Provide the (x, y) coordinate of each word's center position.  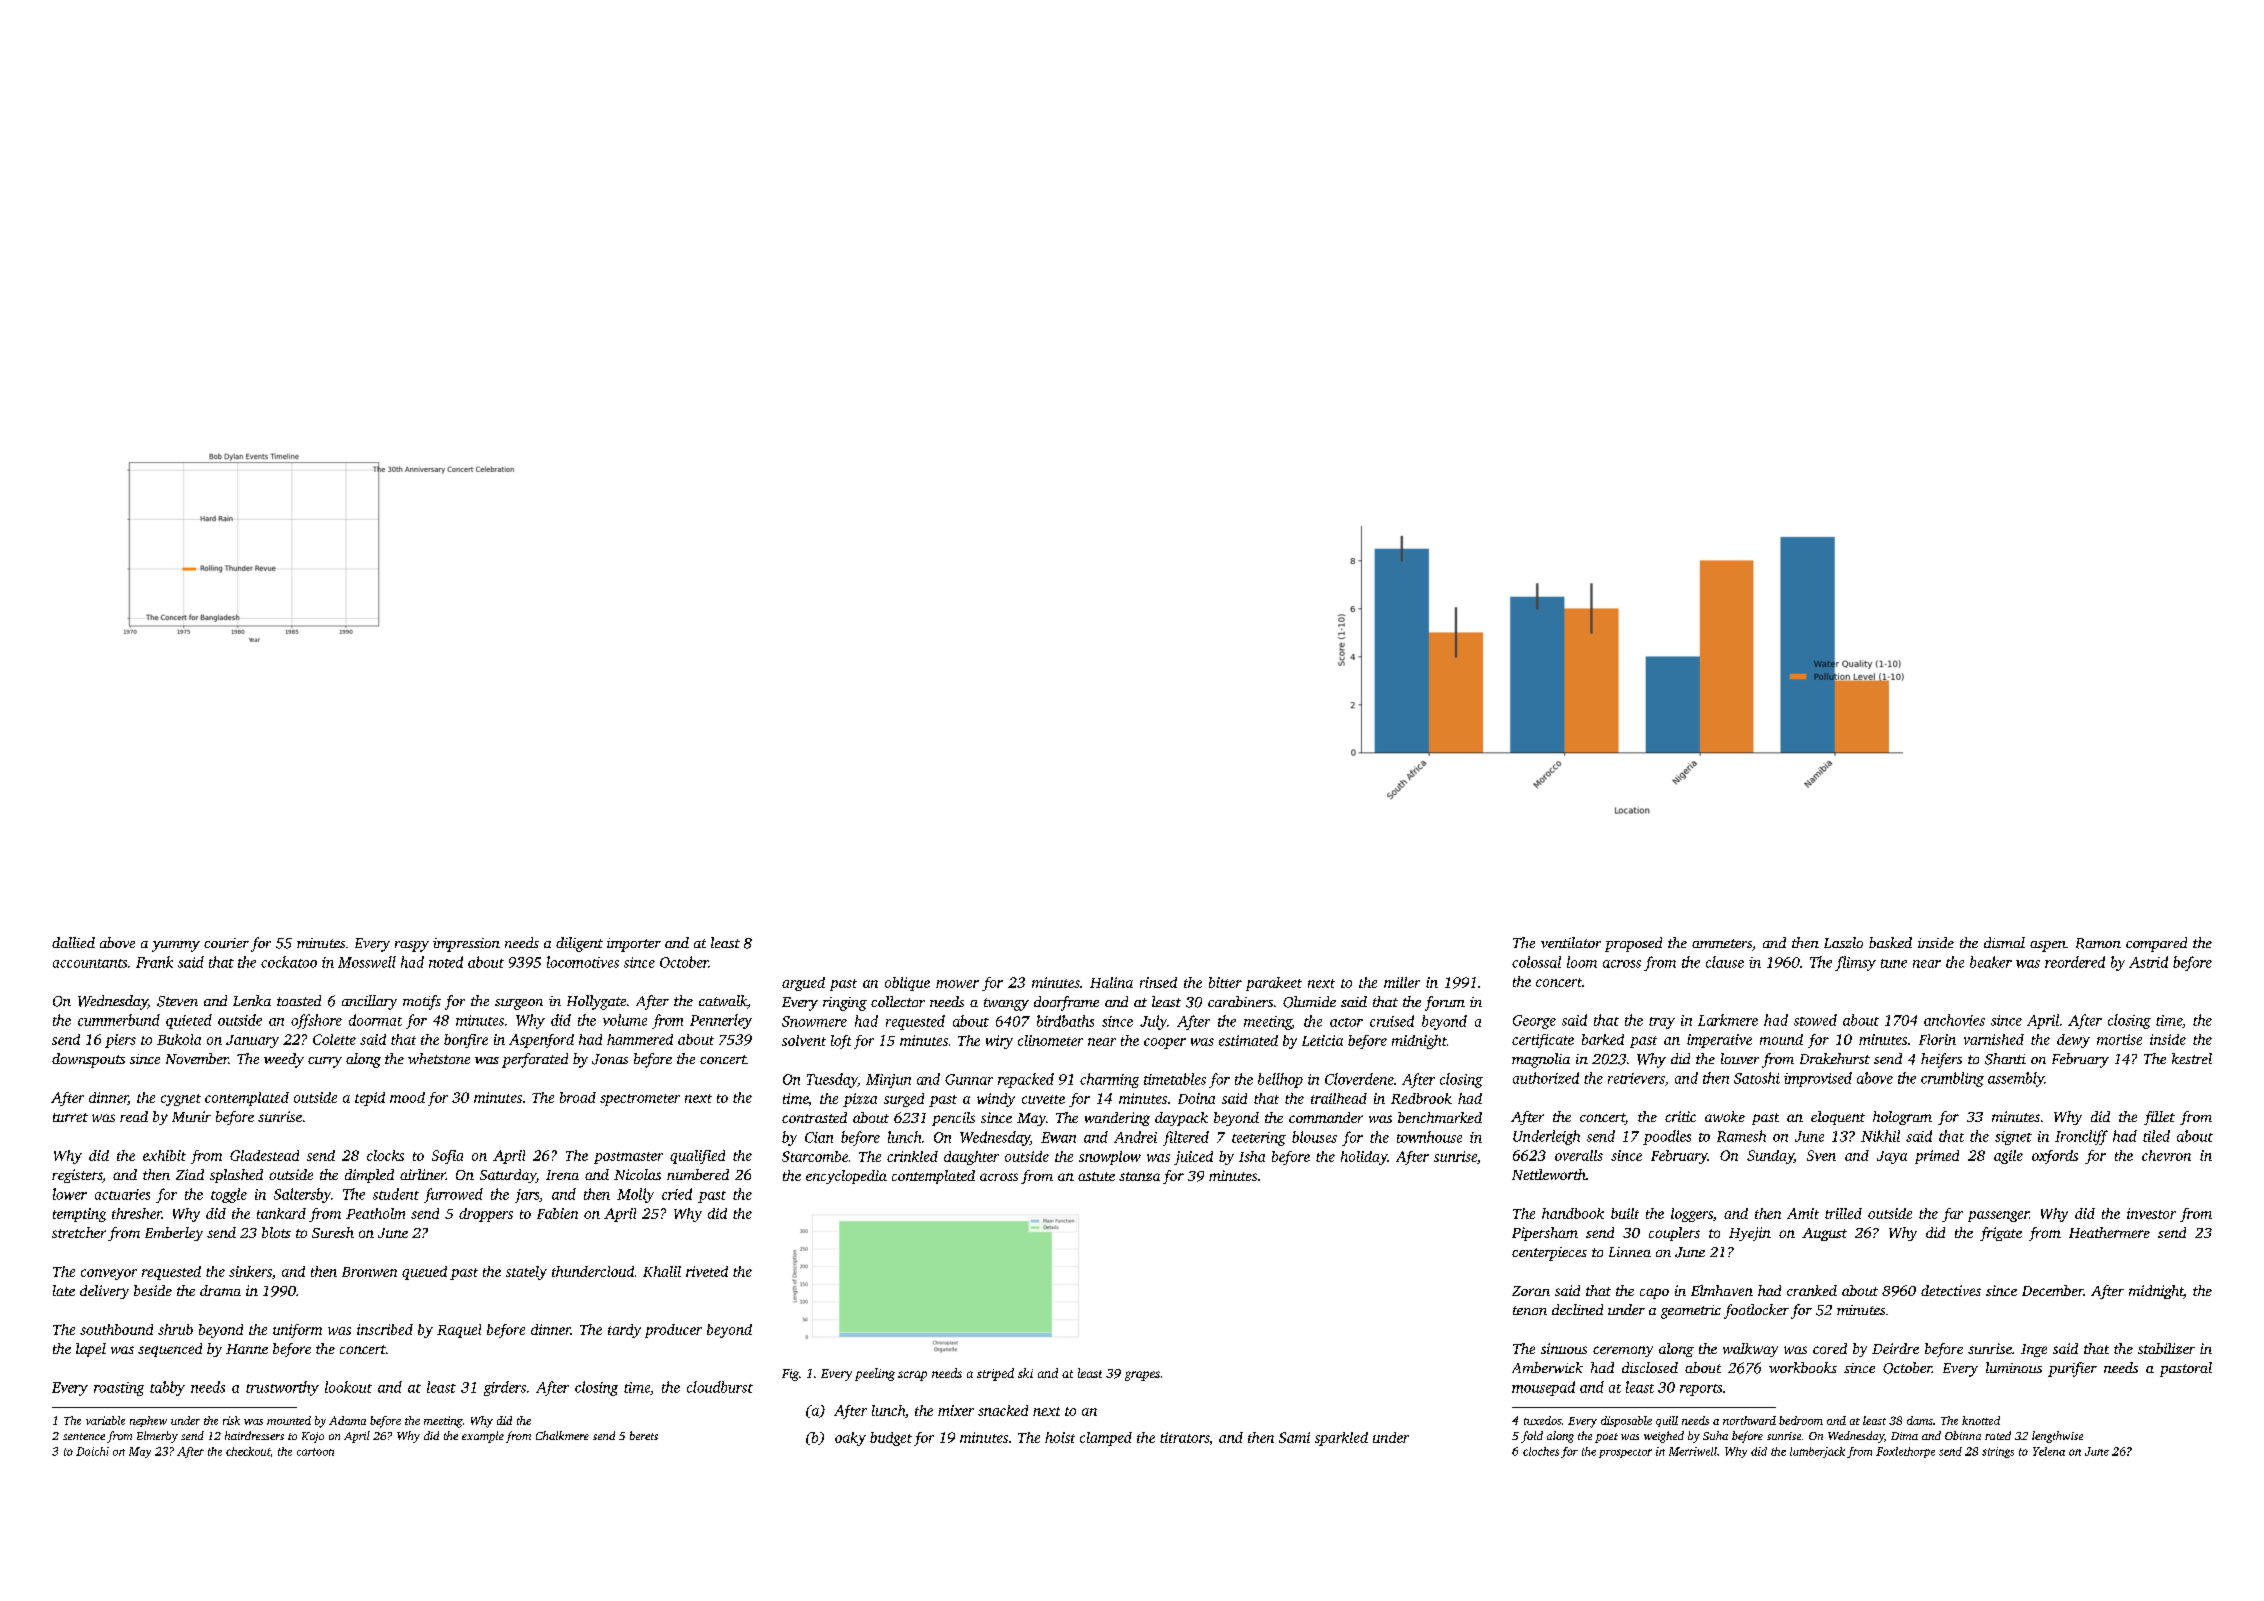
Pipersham (1545, 1234)
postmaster (628, 1158)
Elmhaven (1722, 1290)
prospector (1625, 1453)
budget (891, 1439)
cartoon (315, 1452)
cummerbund (119, 1020)
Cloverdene (1359, 1079)
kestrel (2192, 1058)
